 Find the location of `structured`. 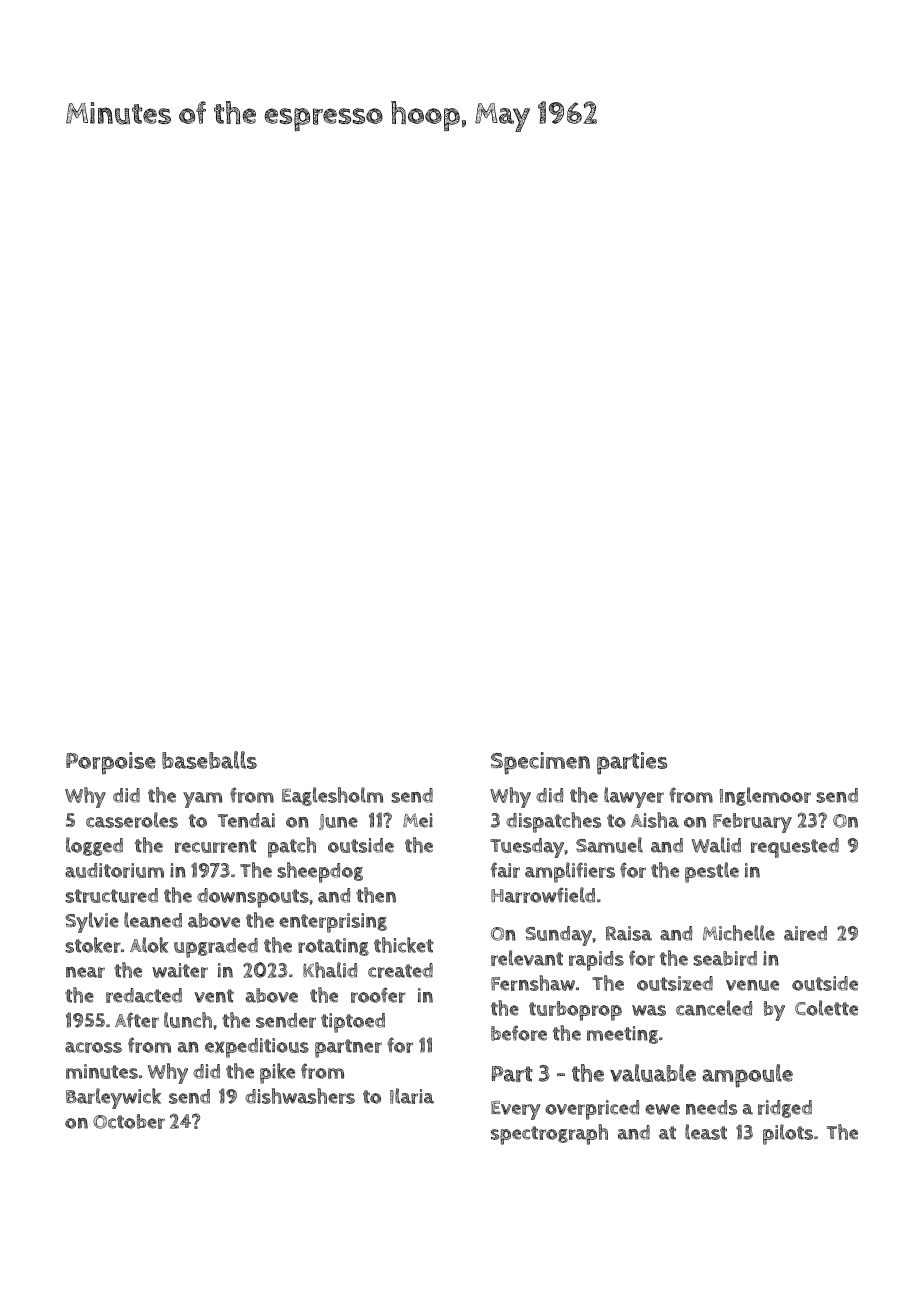

structured is located at coordinates (111, 895).
